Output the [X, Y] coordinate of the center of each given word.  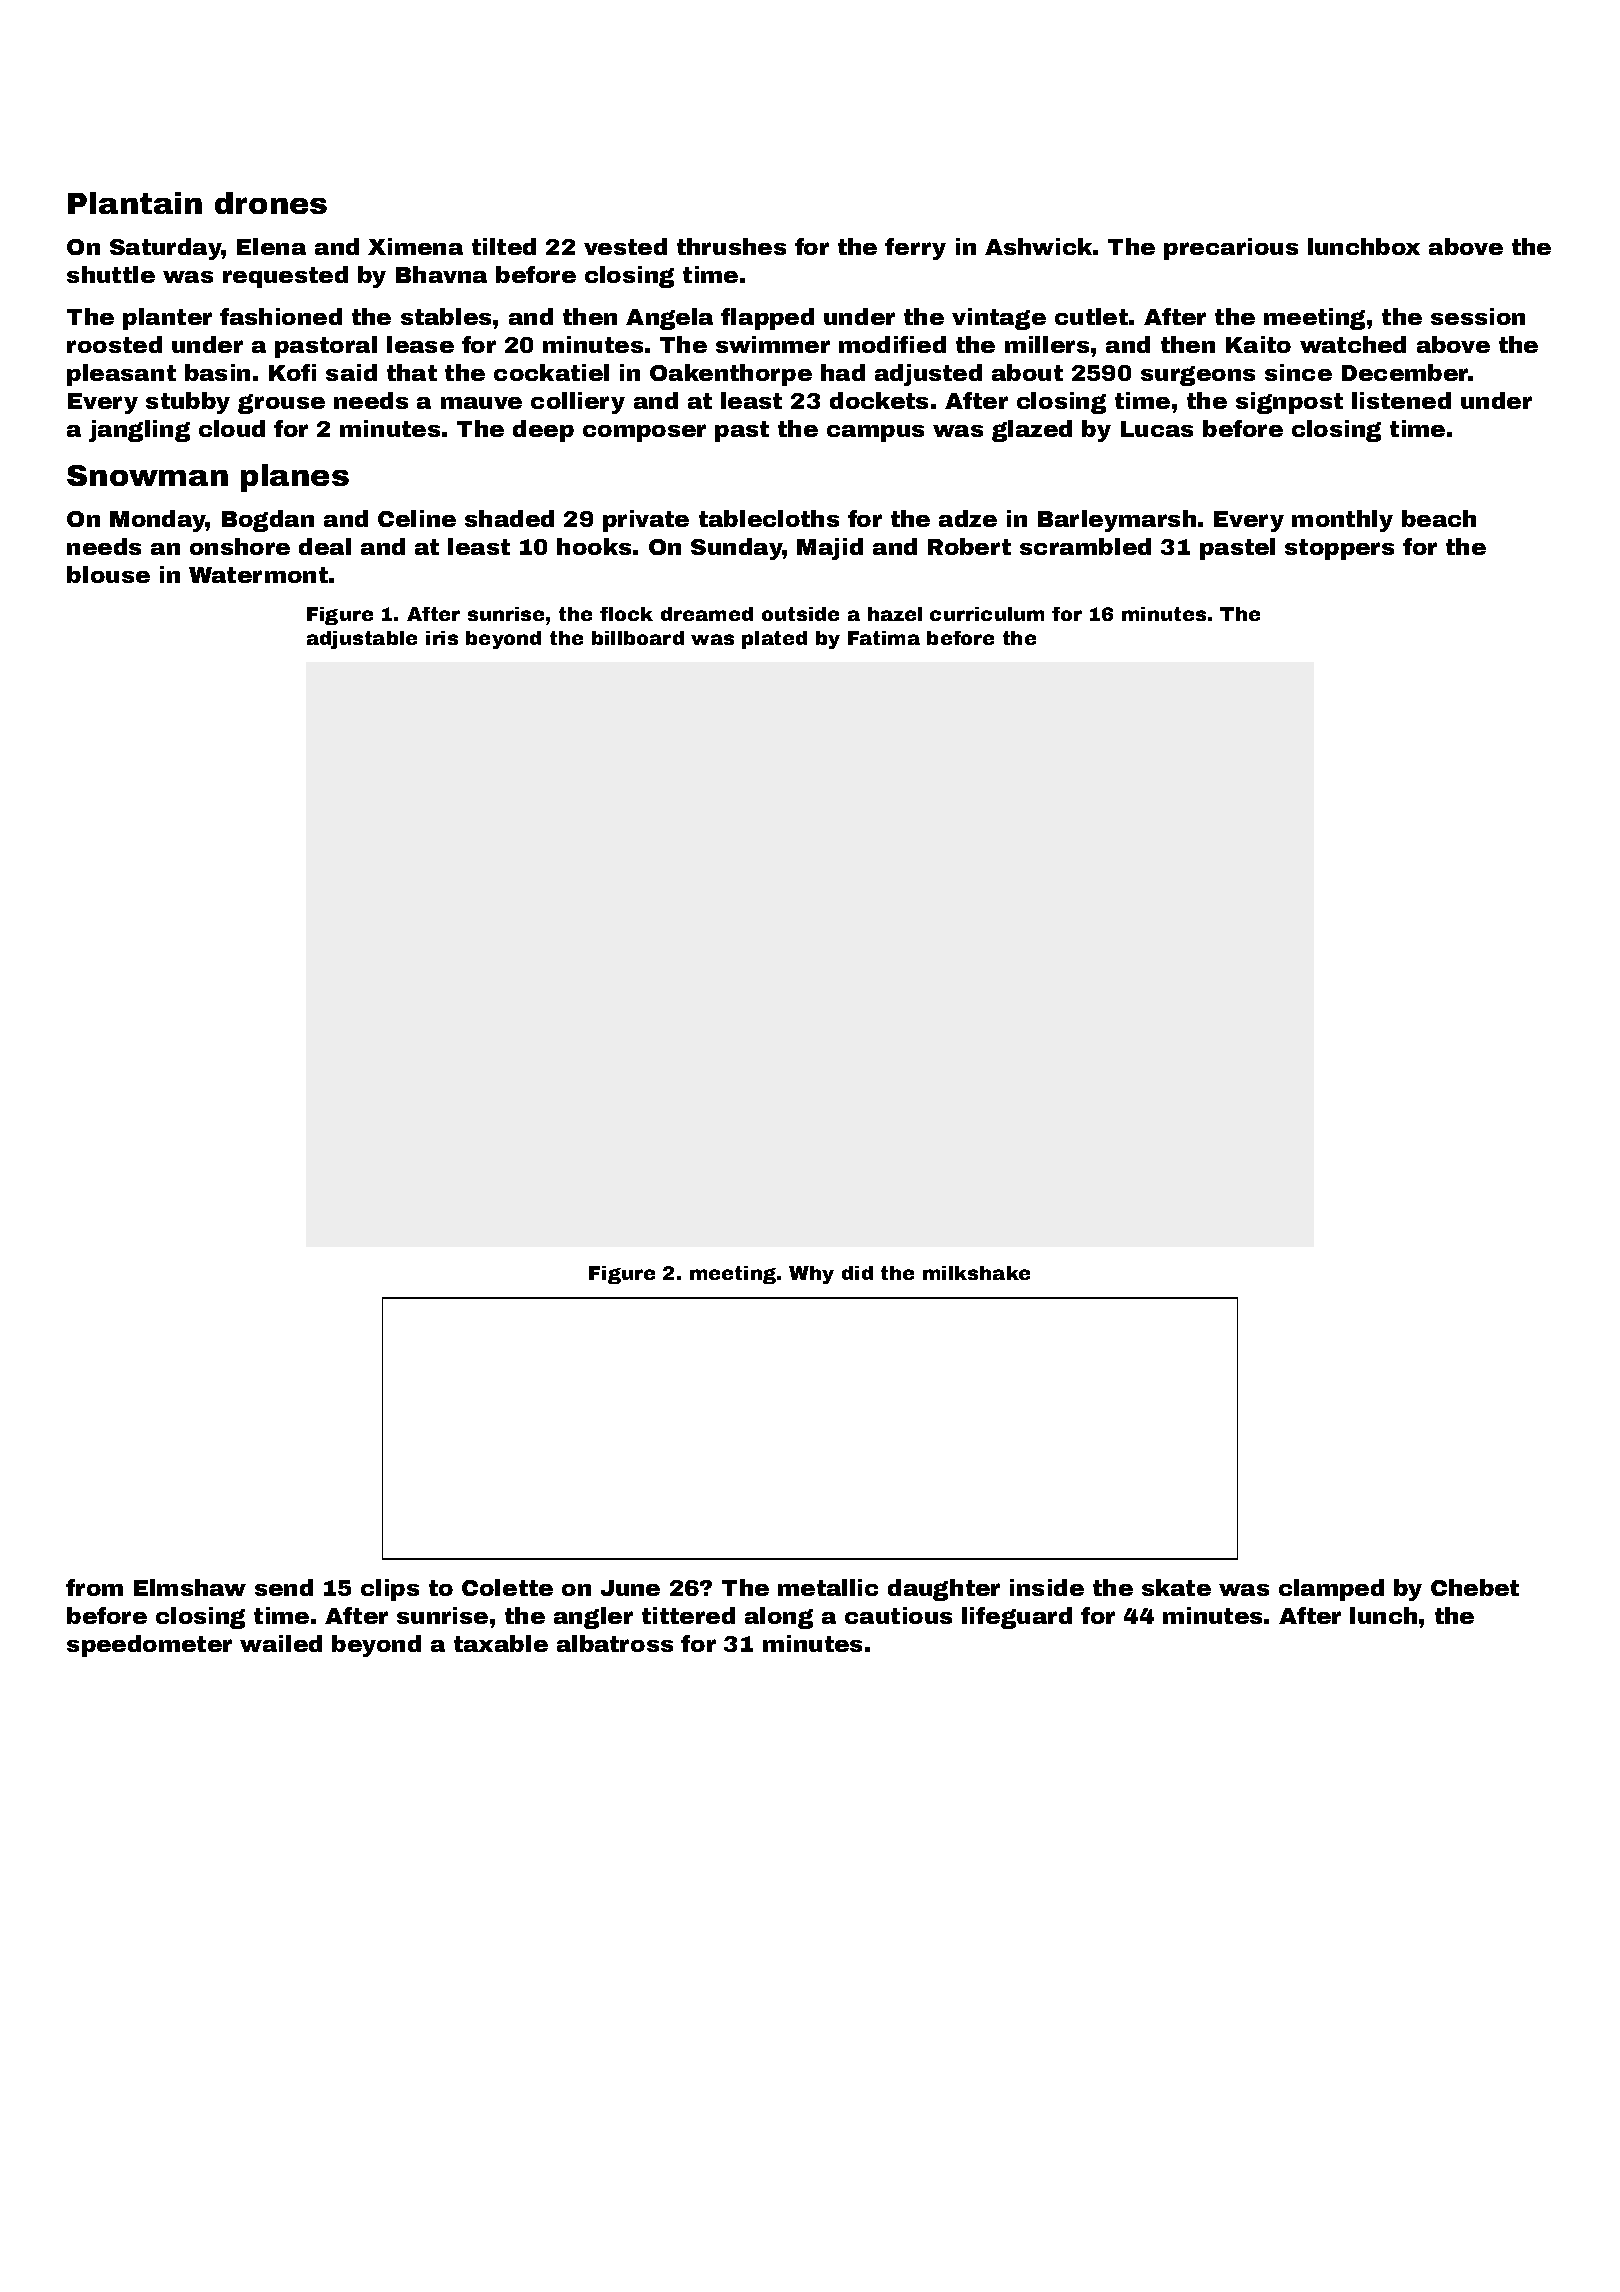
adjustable [362, 640]
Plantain [135, 203]
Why [811, 1275]
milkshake [976, 1273]
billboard [638, 638]
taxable [501, 1643]
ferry [915, 249]
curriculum [987, 614]
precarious [1231, 249]
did [857, 1273]
